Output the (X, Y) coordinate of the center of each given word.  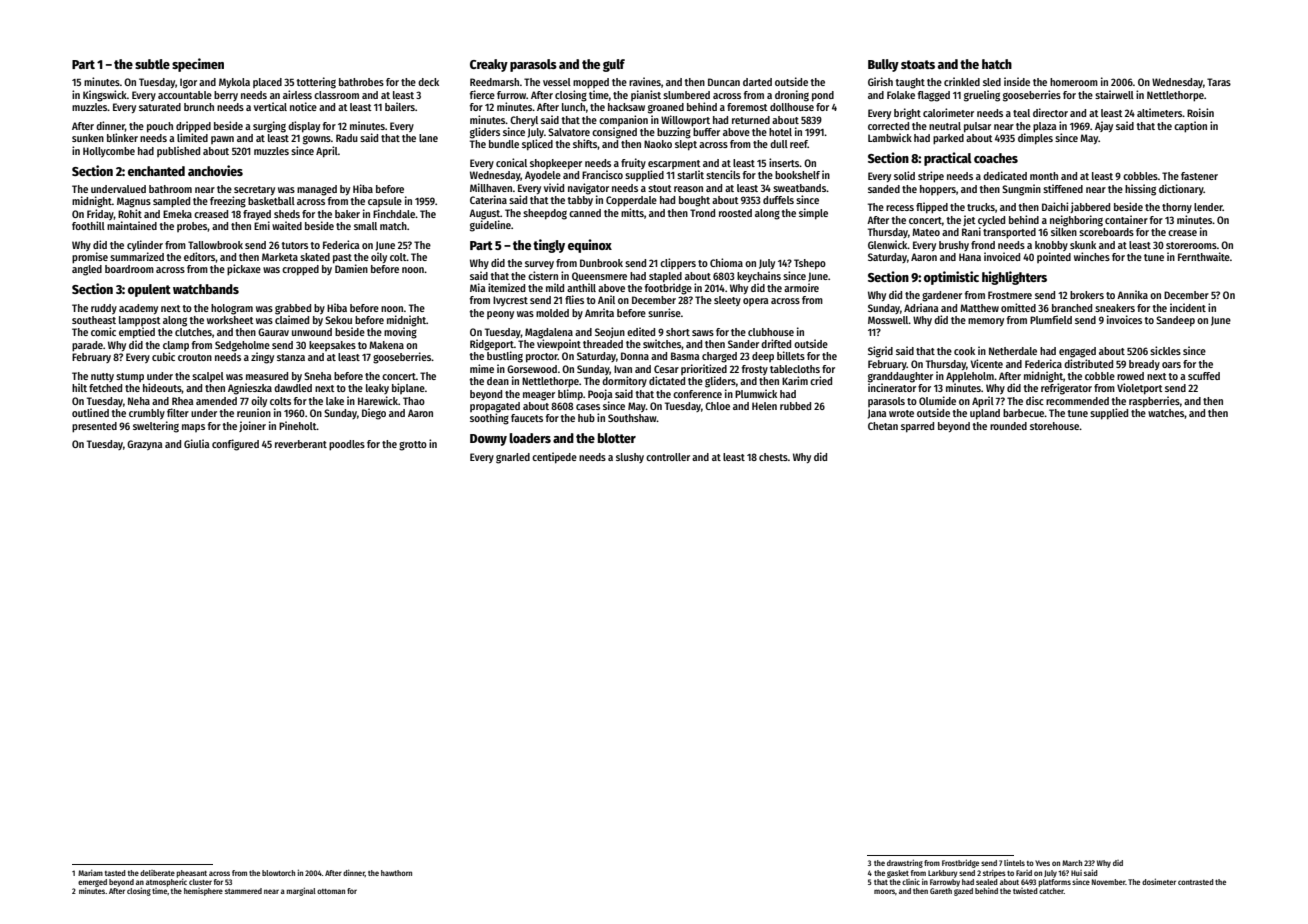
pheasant (192, 874)
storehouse (1054, 426)
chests (773, 457)
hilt (79, 387)
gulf (614, 65)
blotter (617, 438)
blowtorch (278, 873)
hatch (997, 64)
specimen (198, 65)
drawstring (905, 863)
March (1072, 863)
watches (1166, 414)
